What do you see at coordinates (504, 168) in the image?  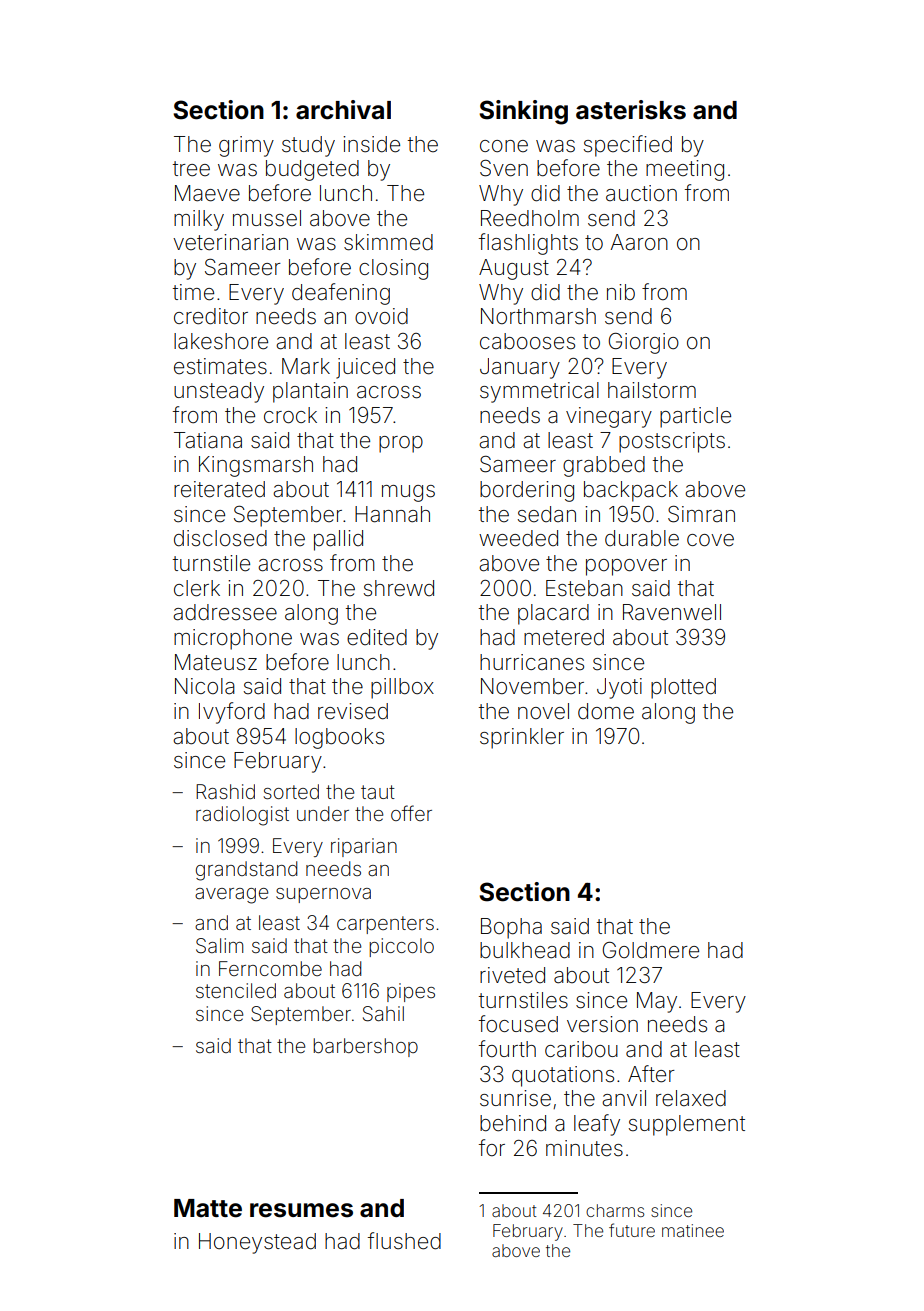 I see `Sven` at bounding box center [504, 168].
